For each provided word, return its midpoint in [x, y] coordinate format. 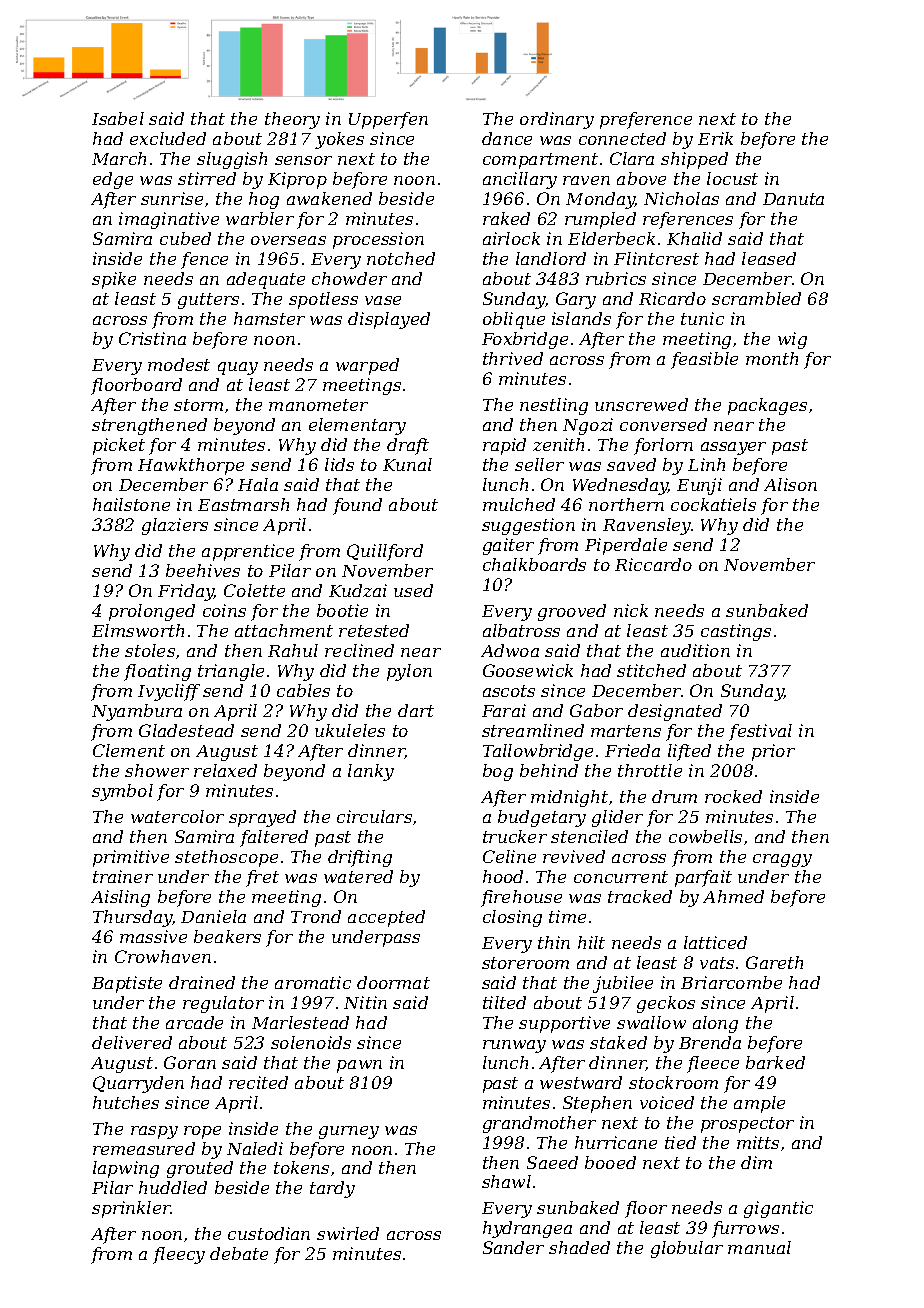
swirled [348, 1233]
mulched [519, 504]
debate [239, 1253]
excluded [168, 138]
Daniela [213, 916]
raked [506, 218]
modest [179, 364]
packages [767, 406]
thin [554, 942]
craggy [782, 860]
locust [732, 178]
